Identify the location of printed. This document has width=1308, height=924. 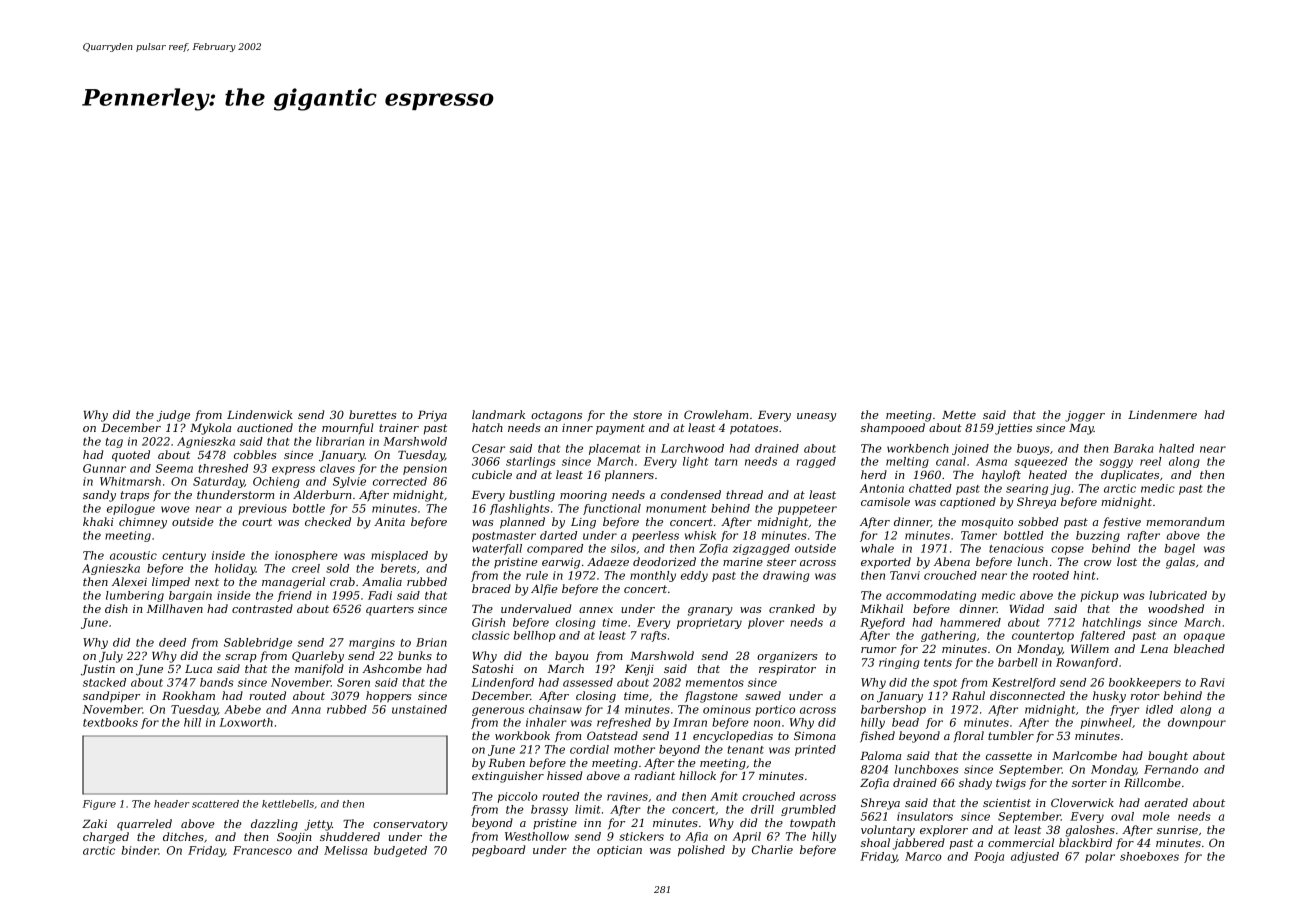
(815, 750).
